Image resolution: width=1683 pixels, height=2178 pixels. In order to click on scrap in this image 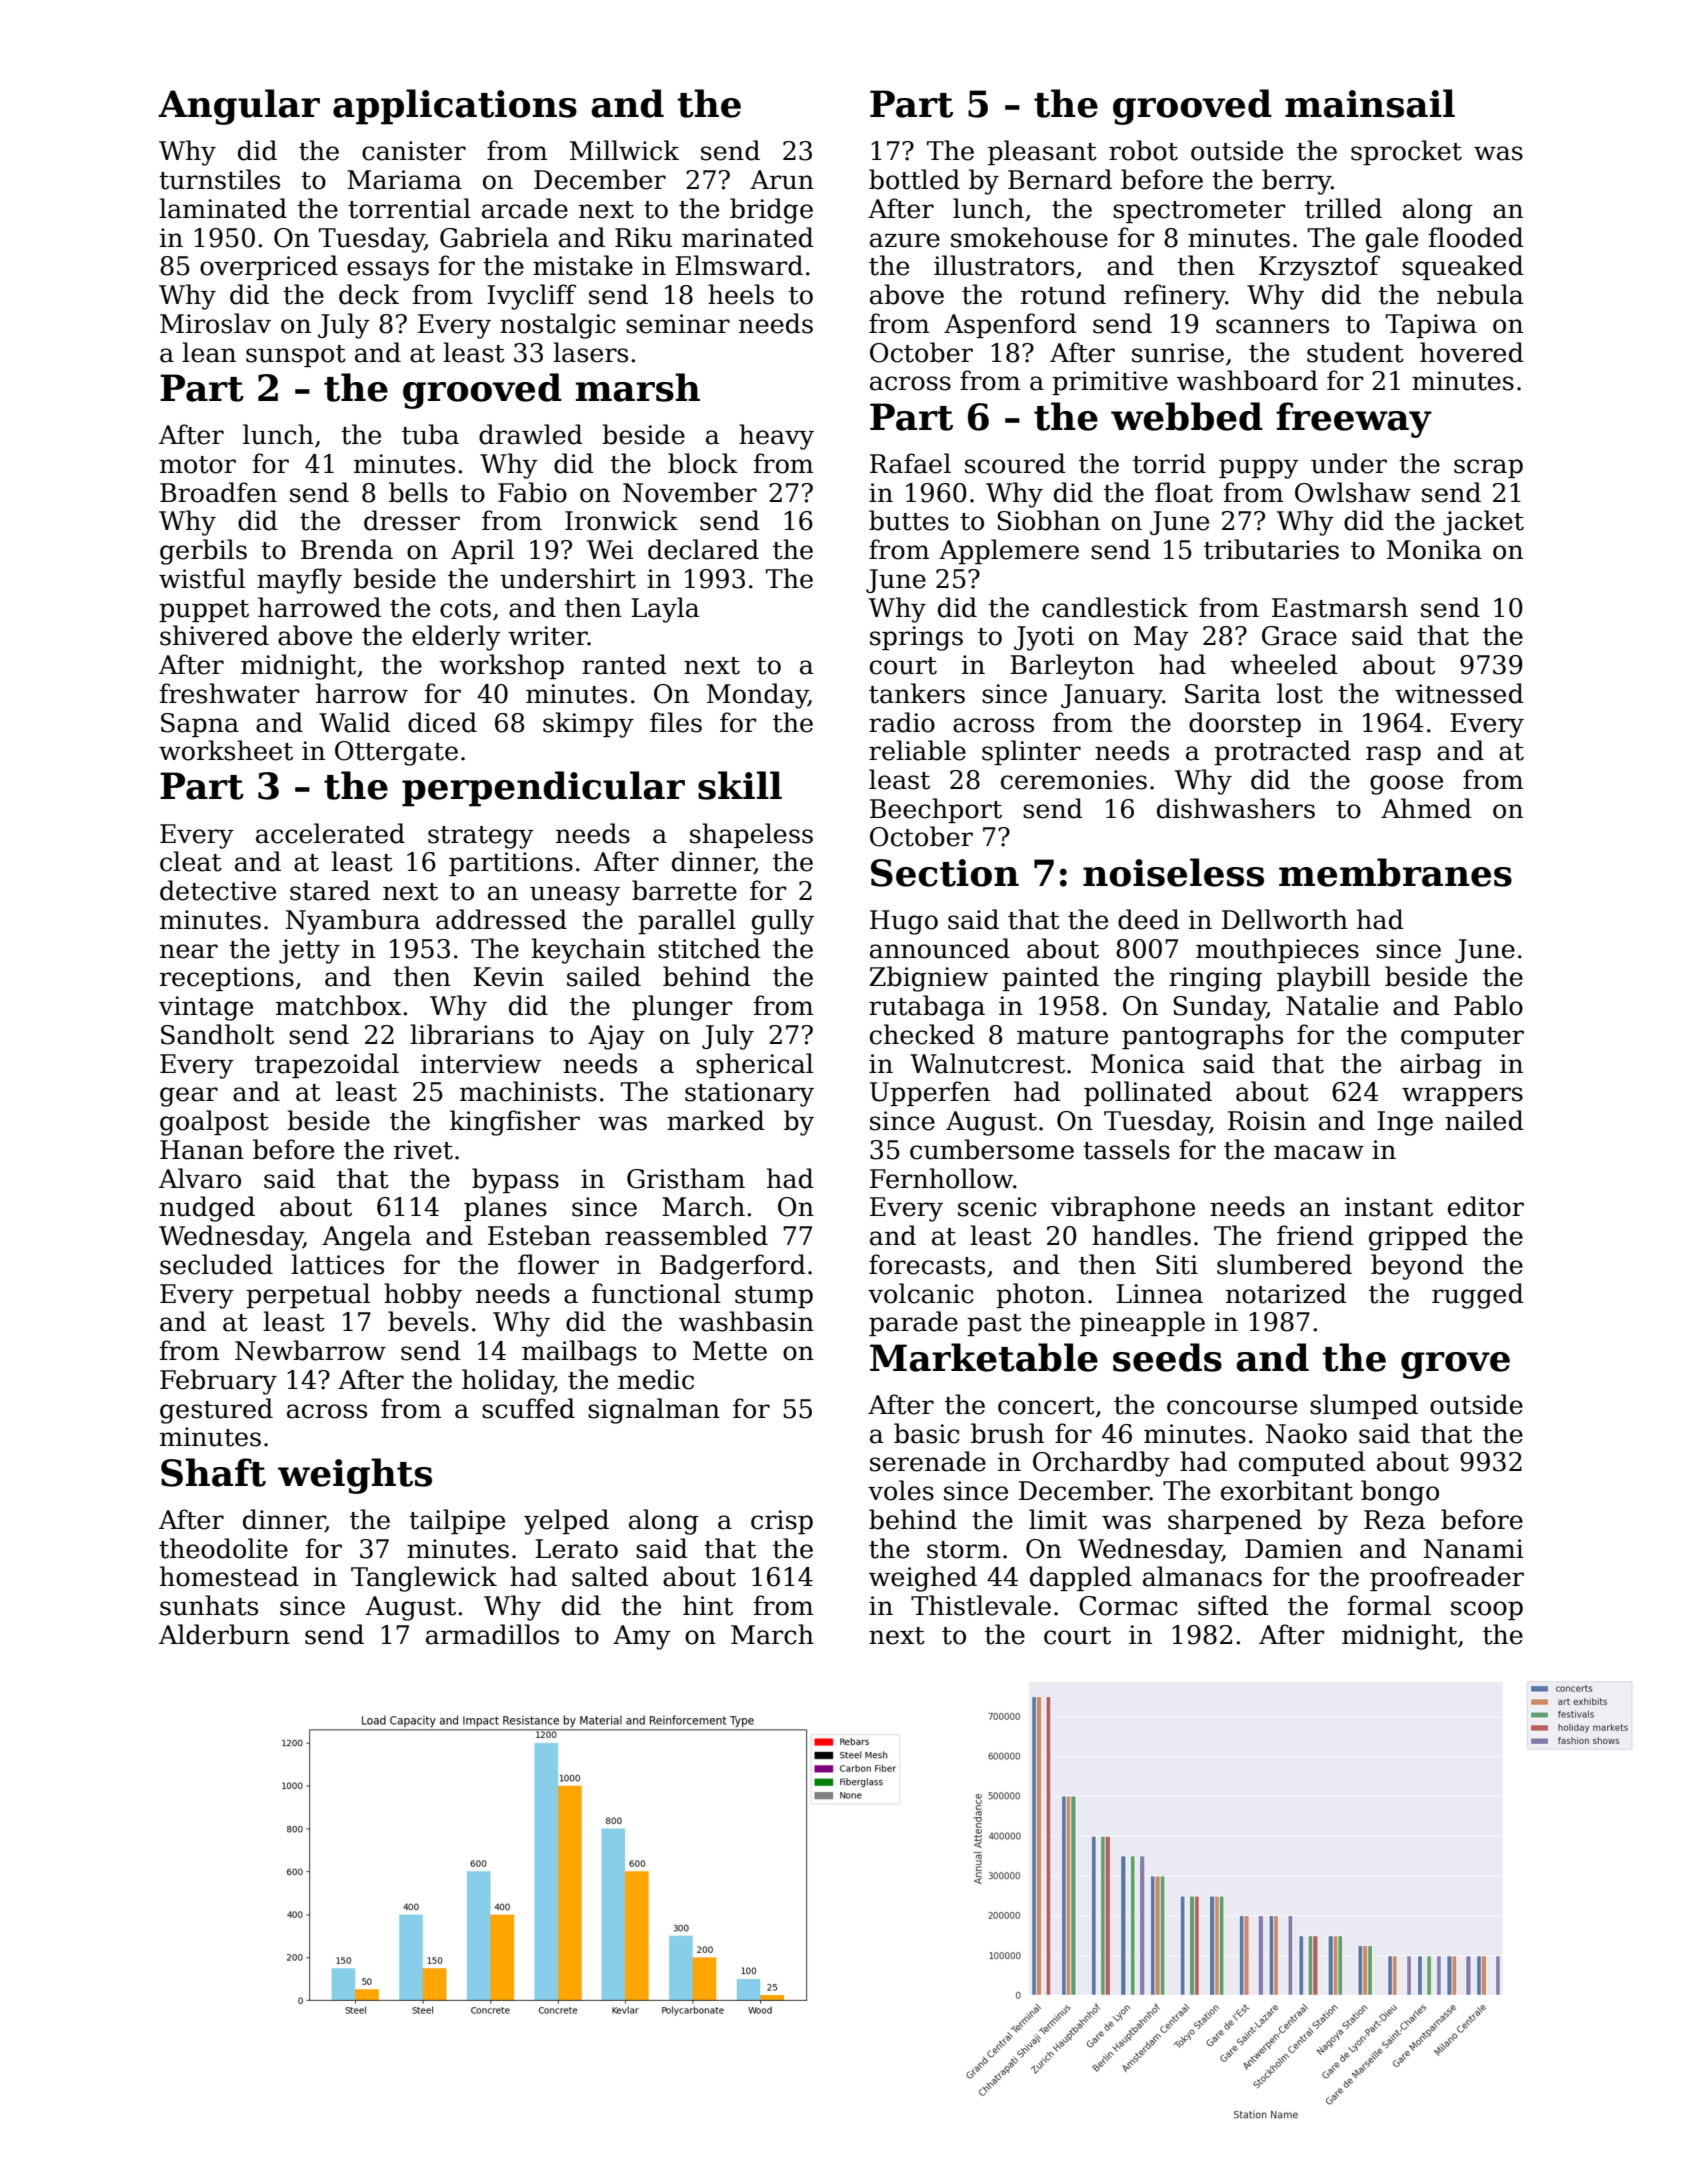, I will do `click(1488, 468)`.
